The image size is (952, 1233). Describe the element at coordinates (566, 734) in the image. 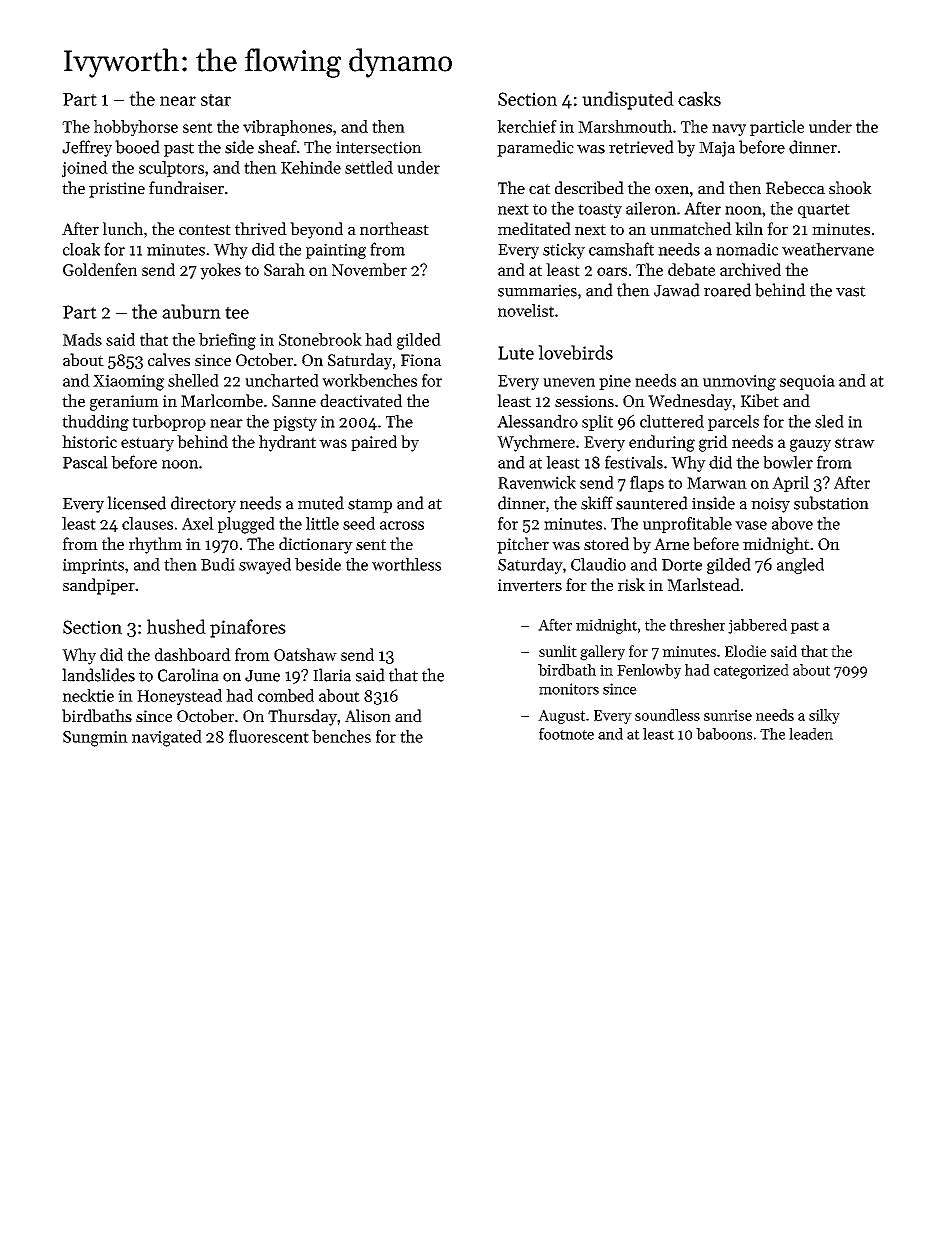

I see `footnote` at that location.
